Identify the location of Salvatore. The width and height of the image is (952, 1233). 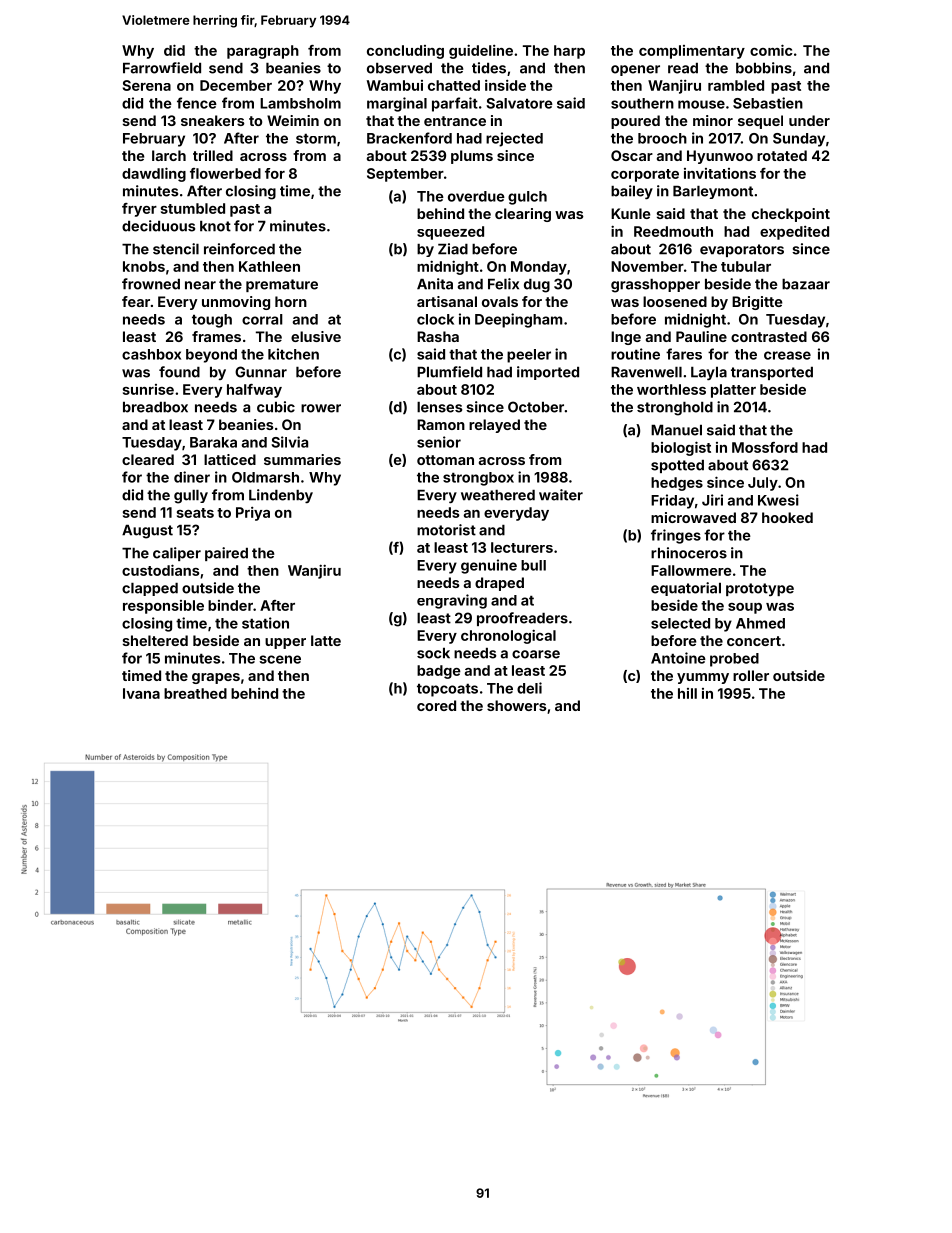
(519, 103).
